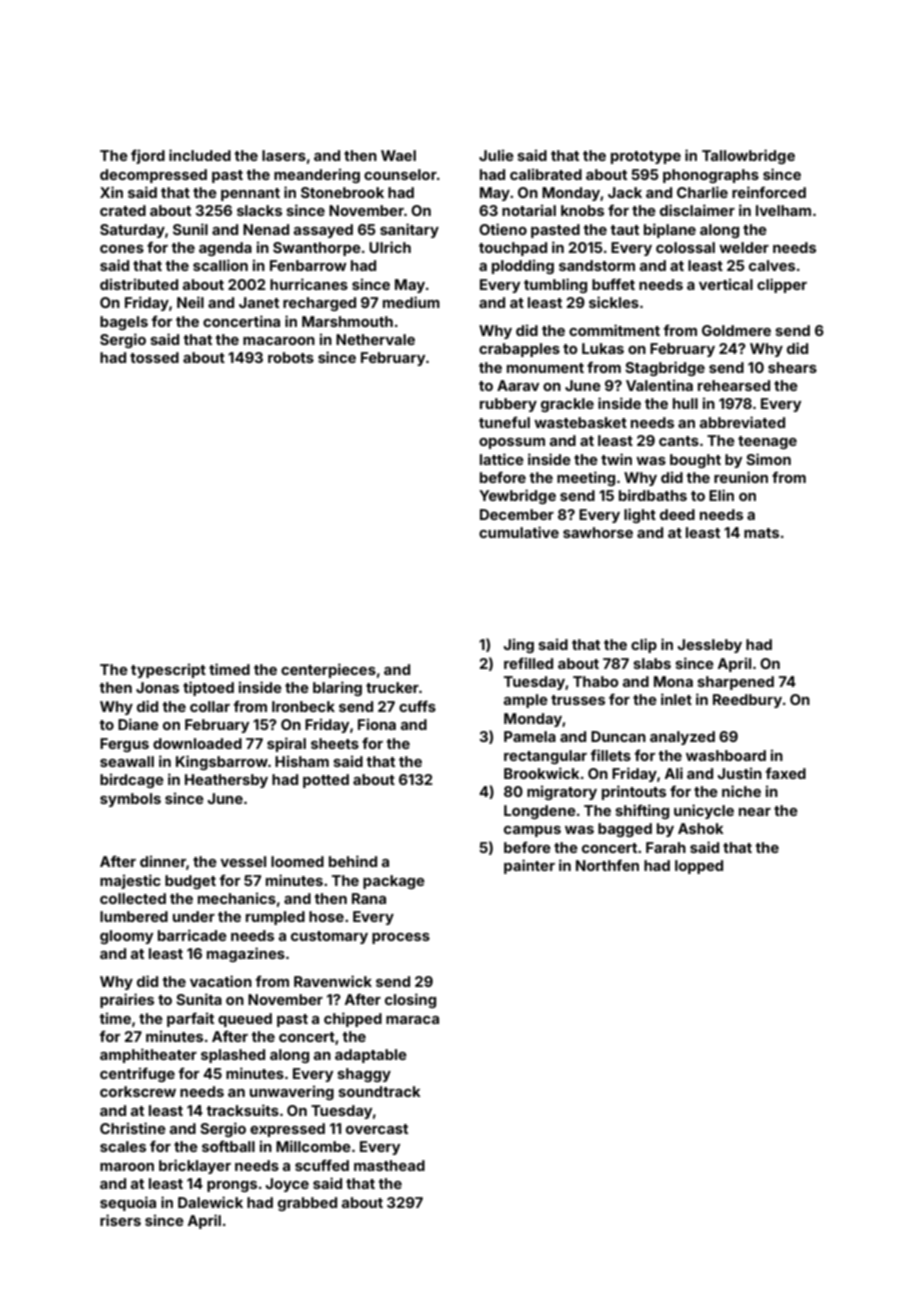 This image has height=1314, width=924. What do you see at coordinates (389, 1165) in the image?
I see `masthead` at bounding box center [389, 1165].
